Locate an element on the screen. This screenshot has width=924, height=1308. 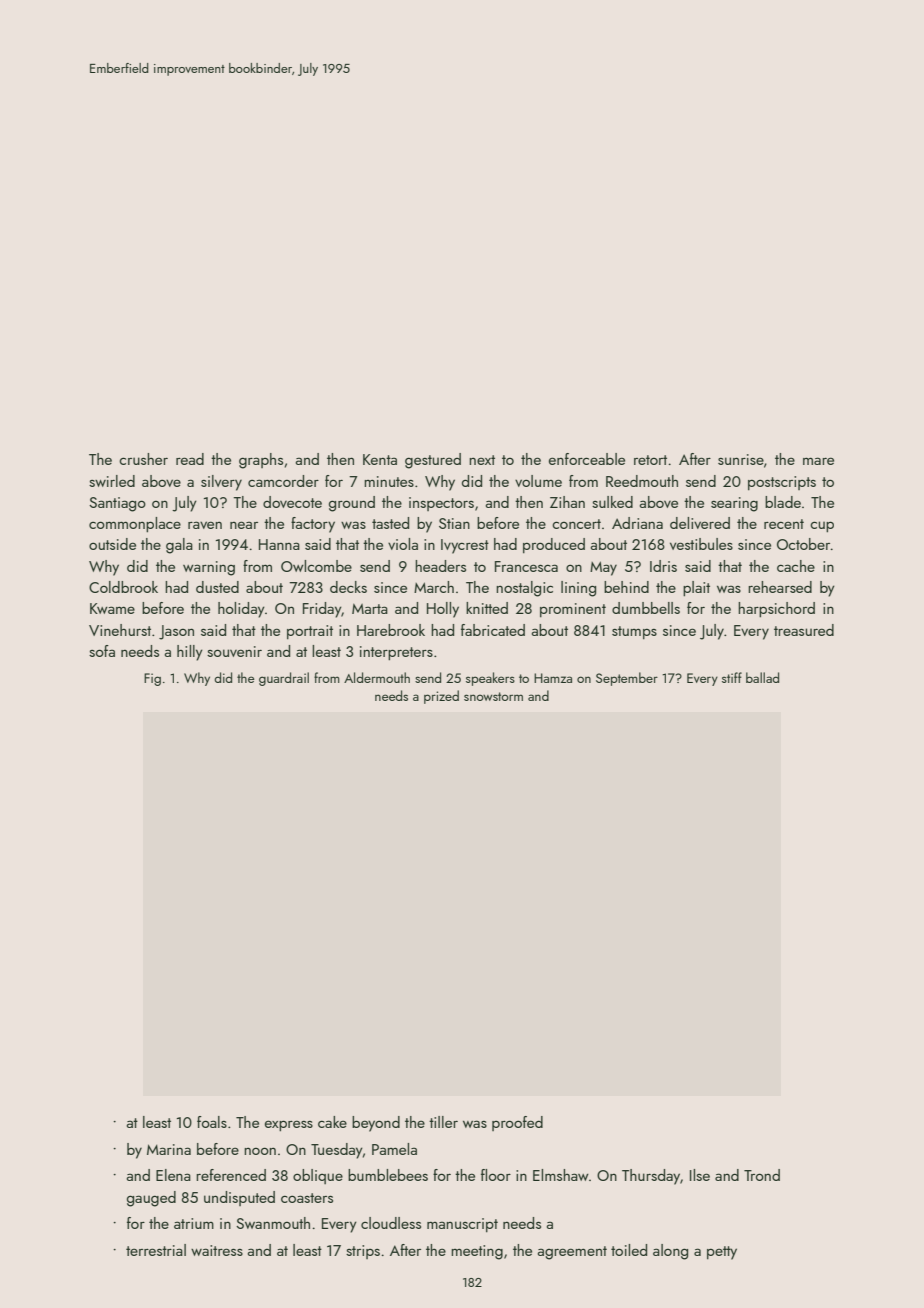
snowstorm is located at coordinates (493, 696).
